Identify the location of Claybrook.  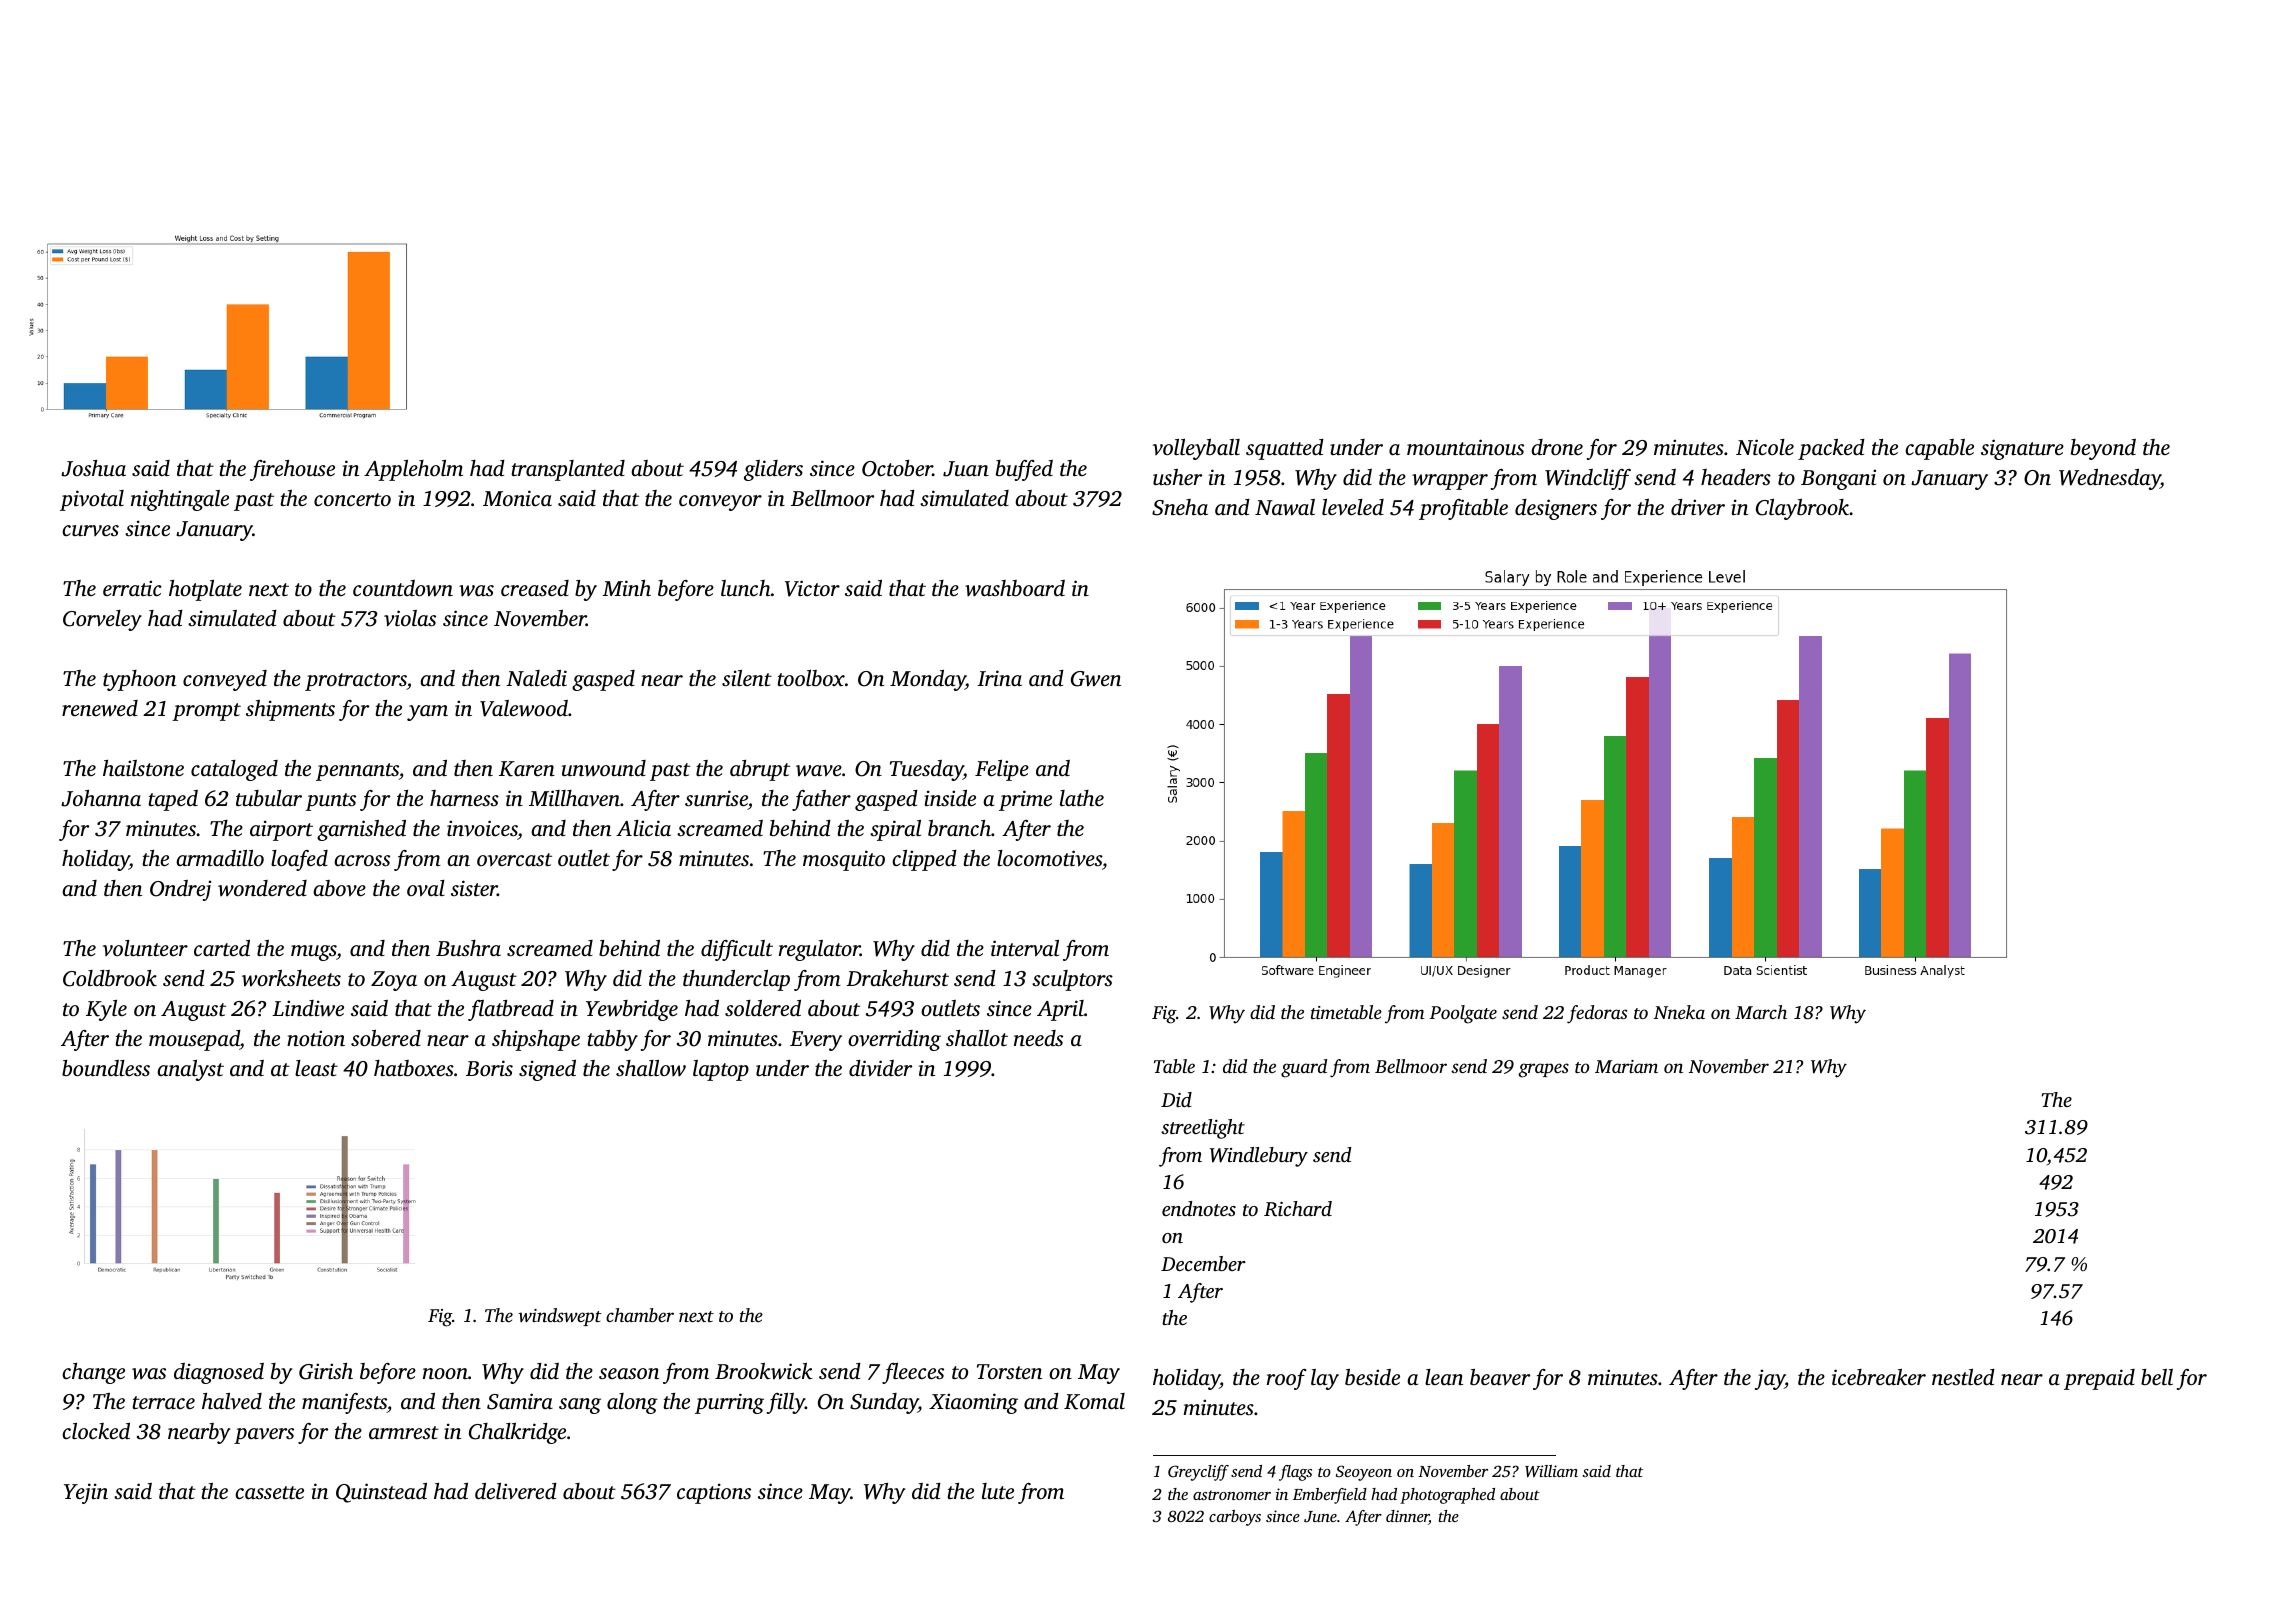
(1802, 509).
